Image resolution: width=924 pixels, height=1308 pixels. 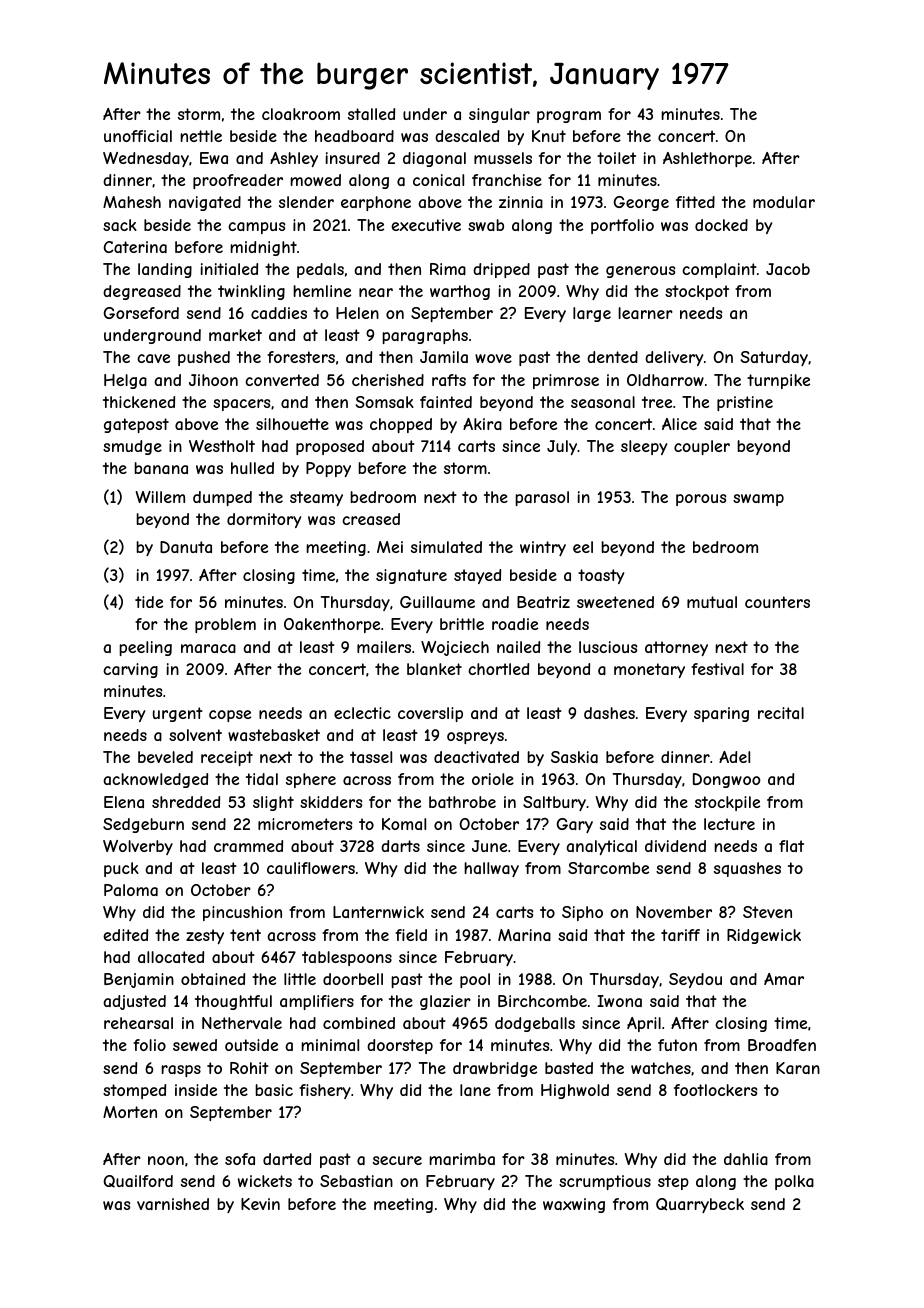 I want to click on urgent, so click(x=178, y=714).
